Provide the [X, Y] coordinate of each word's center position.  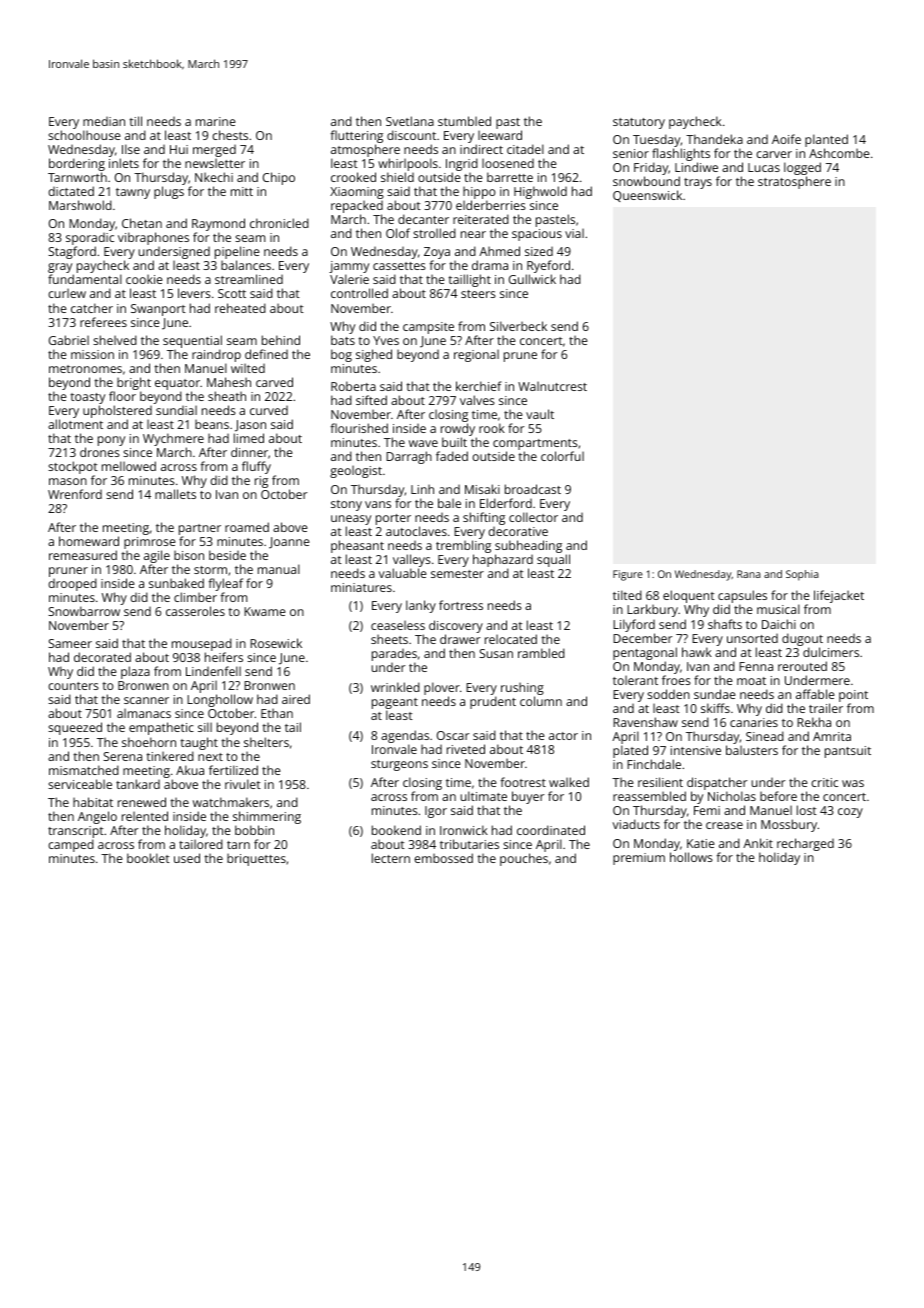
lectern [391, 858]
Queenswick [647, 196]
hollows [691, 857]
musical [778, 609]
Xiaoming [357, 193]
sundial [176, 410]
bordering [77, 164]
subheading [528, 546]
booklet [148, 858]
